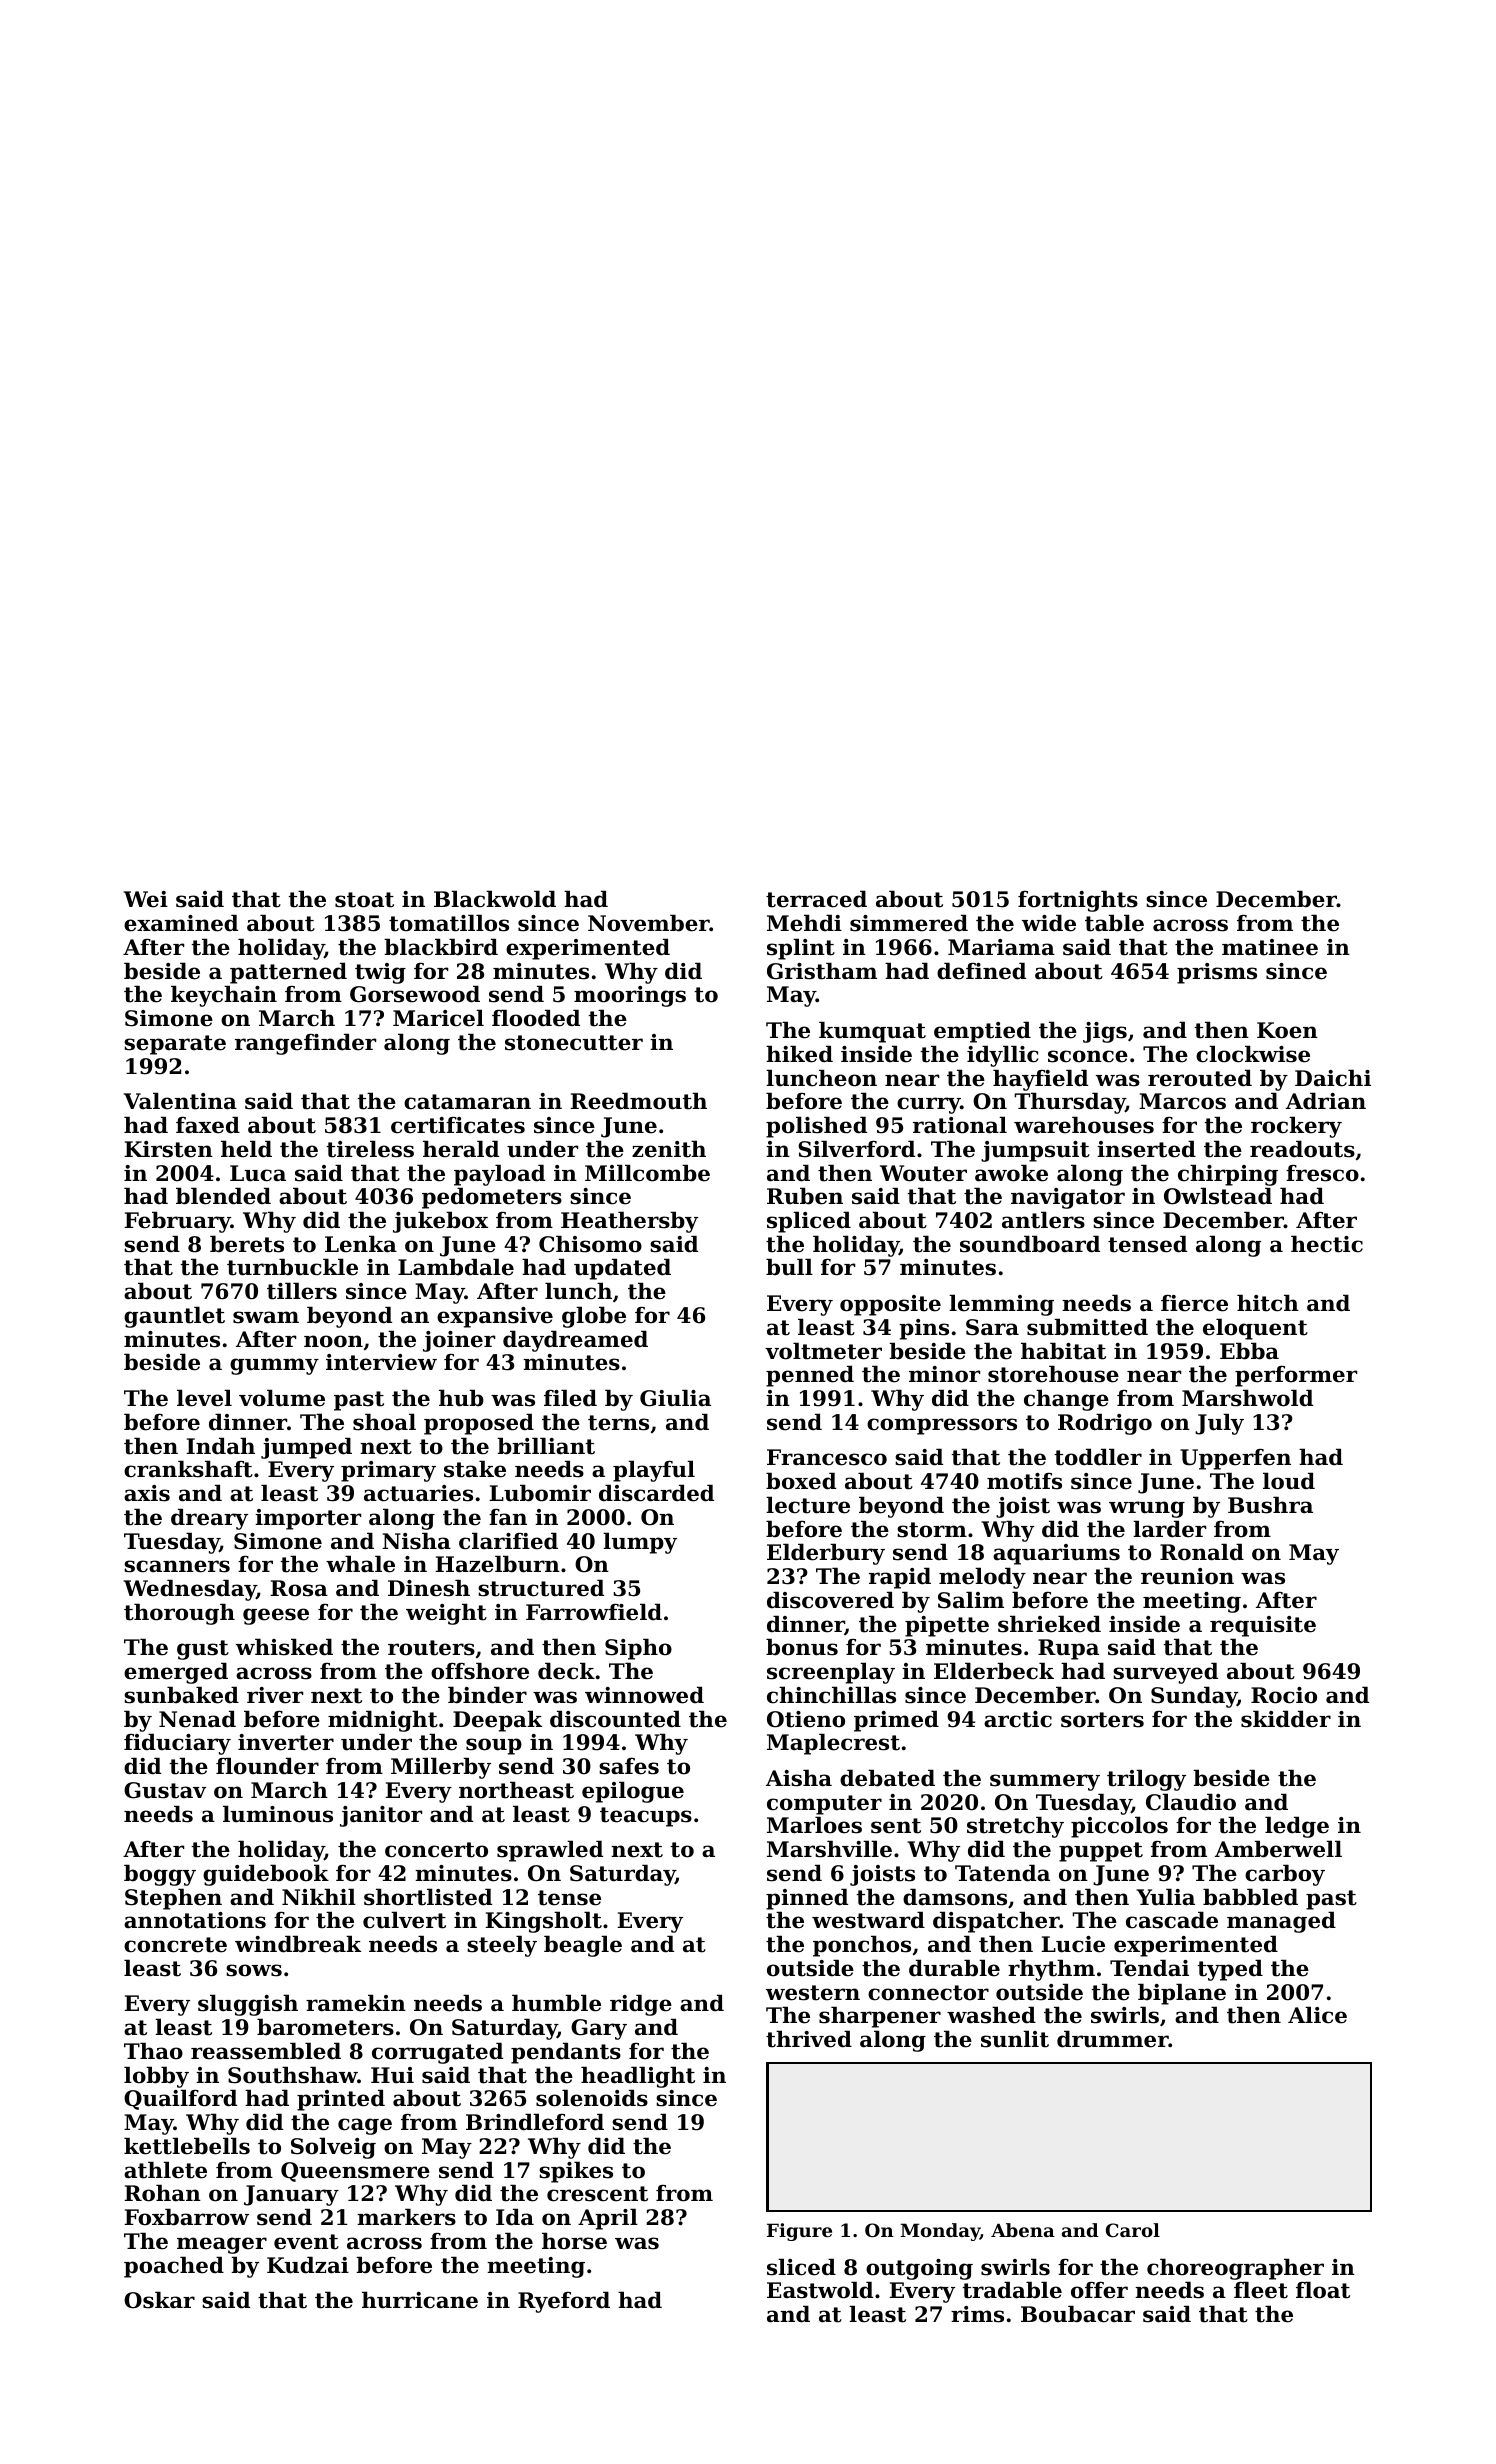  What do you see at coordinates (816, 899) in the screenshot?
I see `terraced` at bounding box center [816, 899].
